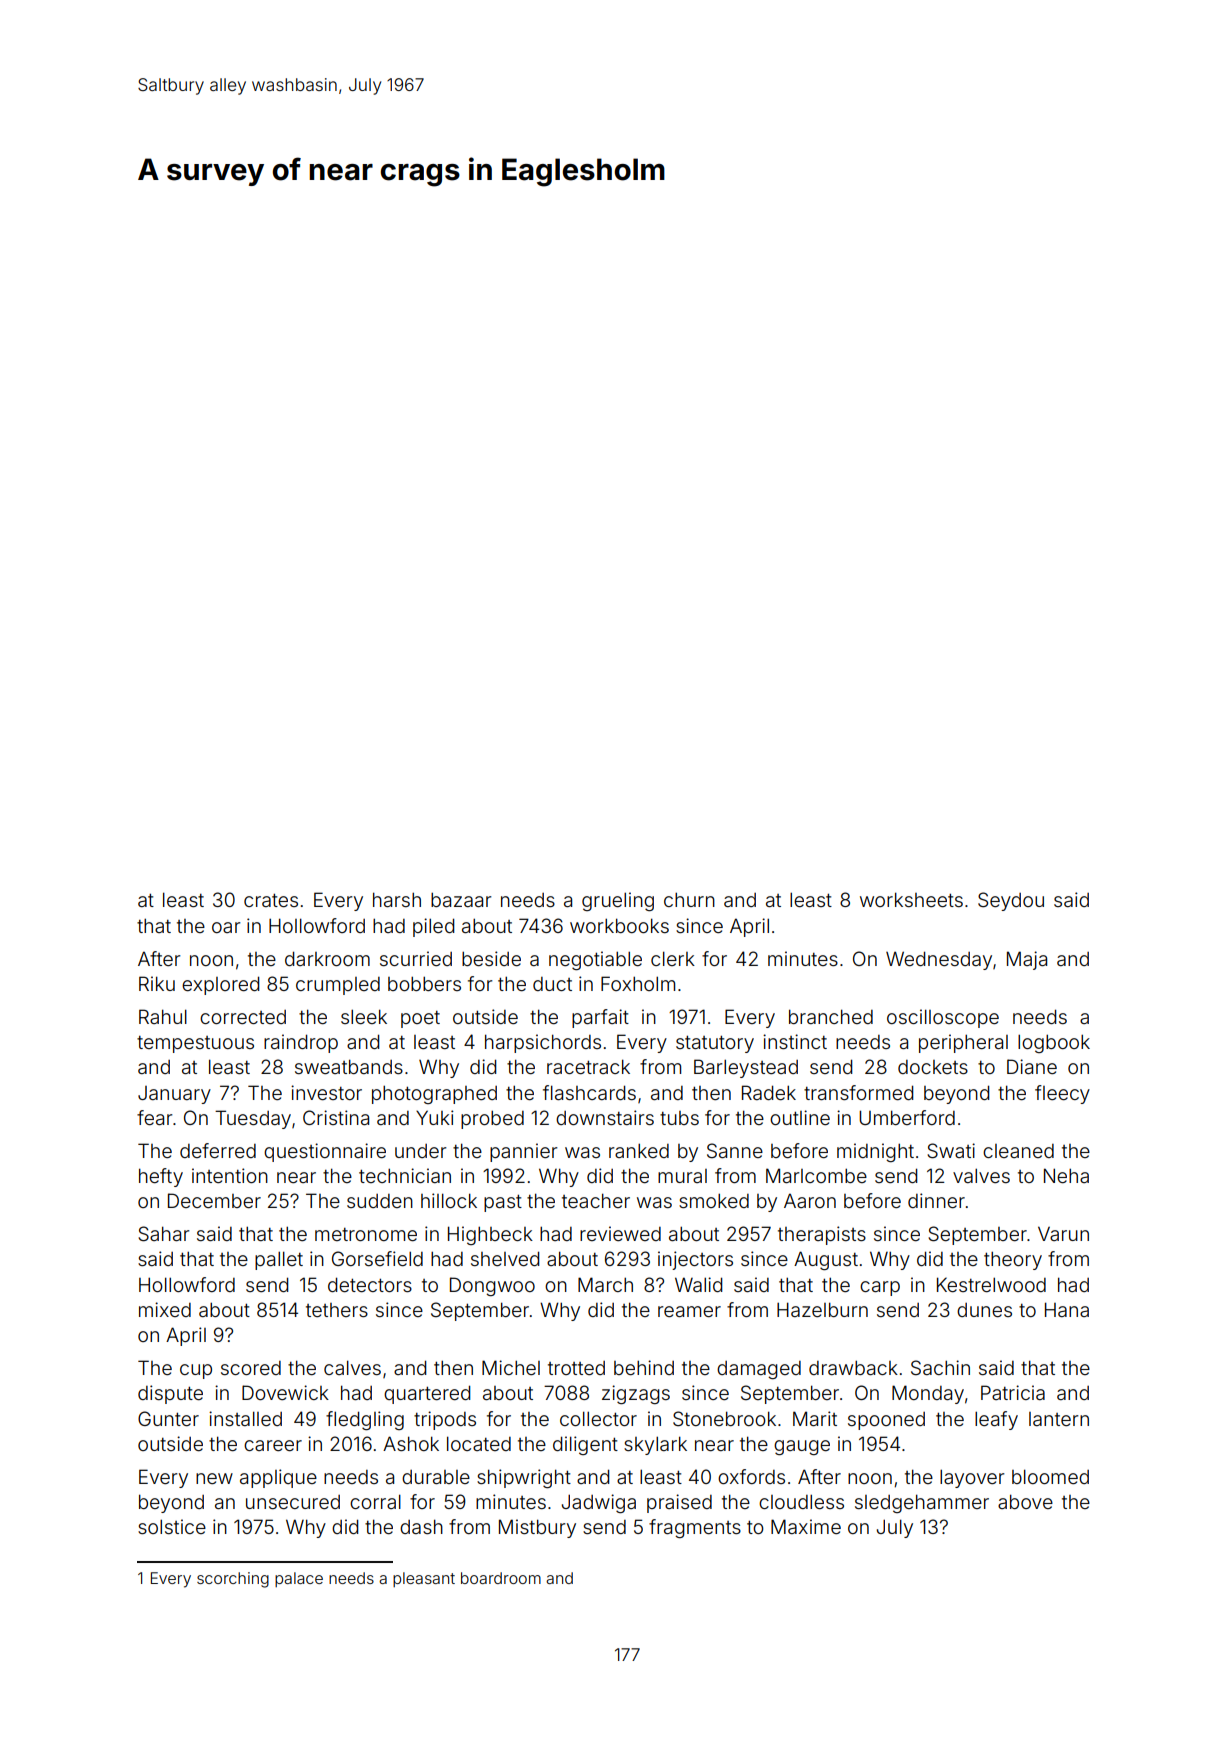 The image size is (1228, 1737). What do you see at coordinates (673, 958) in the screenshot?
I see `clerk` at bounding box center [673, 958].
